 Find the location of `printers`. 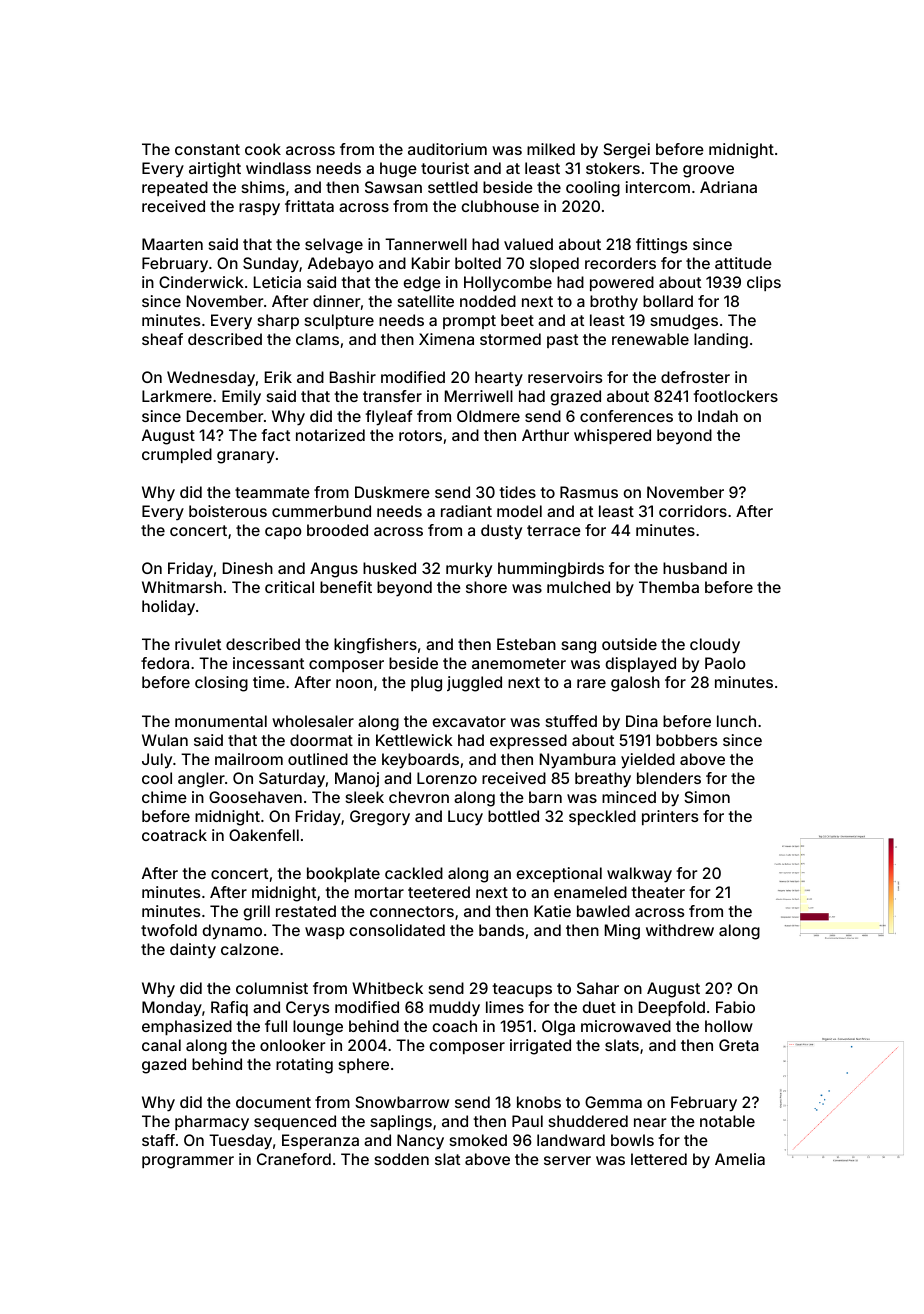

printers is located at coordinates (670, 817).
